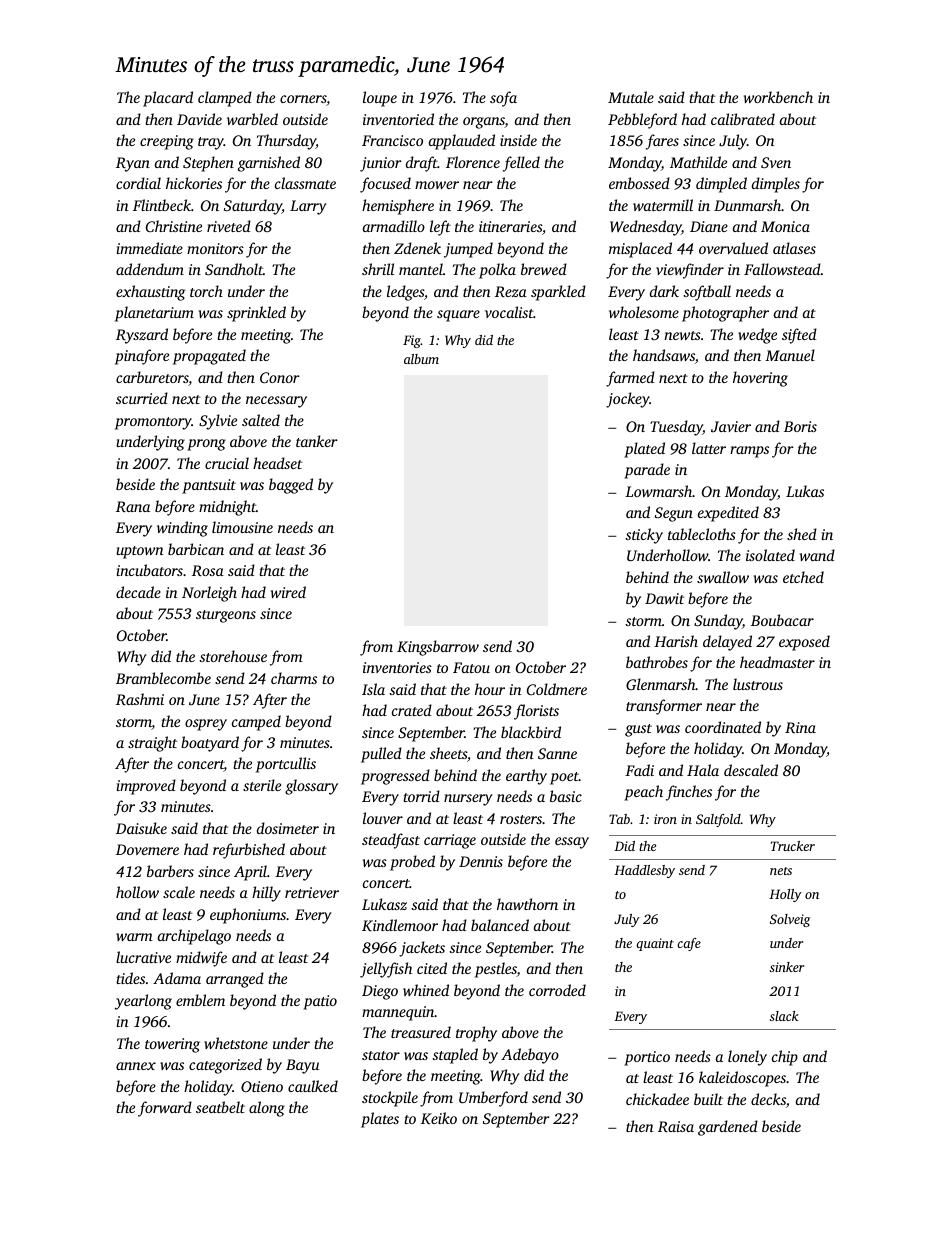 This screenshot has height=1233, width=952. What do you see at coordinates (165, 1109) in the screenshot?
I see `forward` at bounding box center [165, 1109].
